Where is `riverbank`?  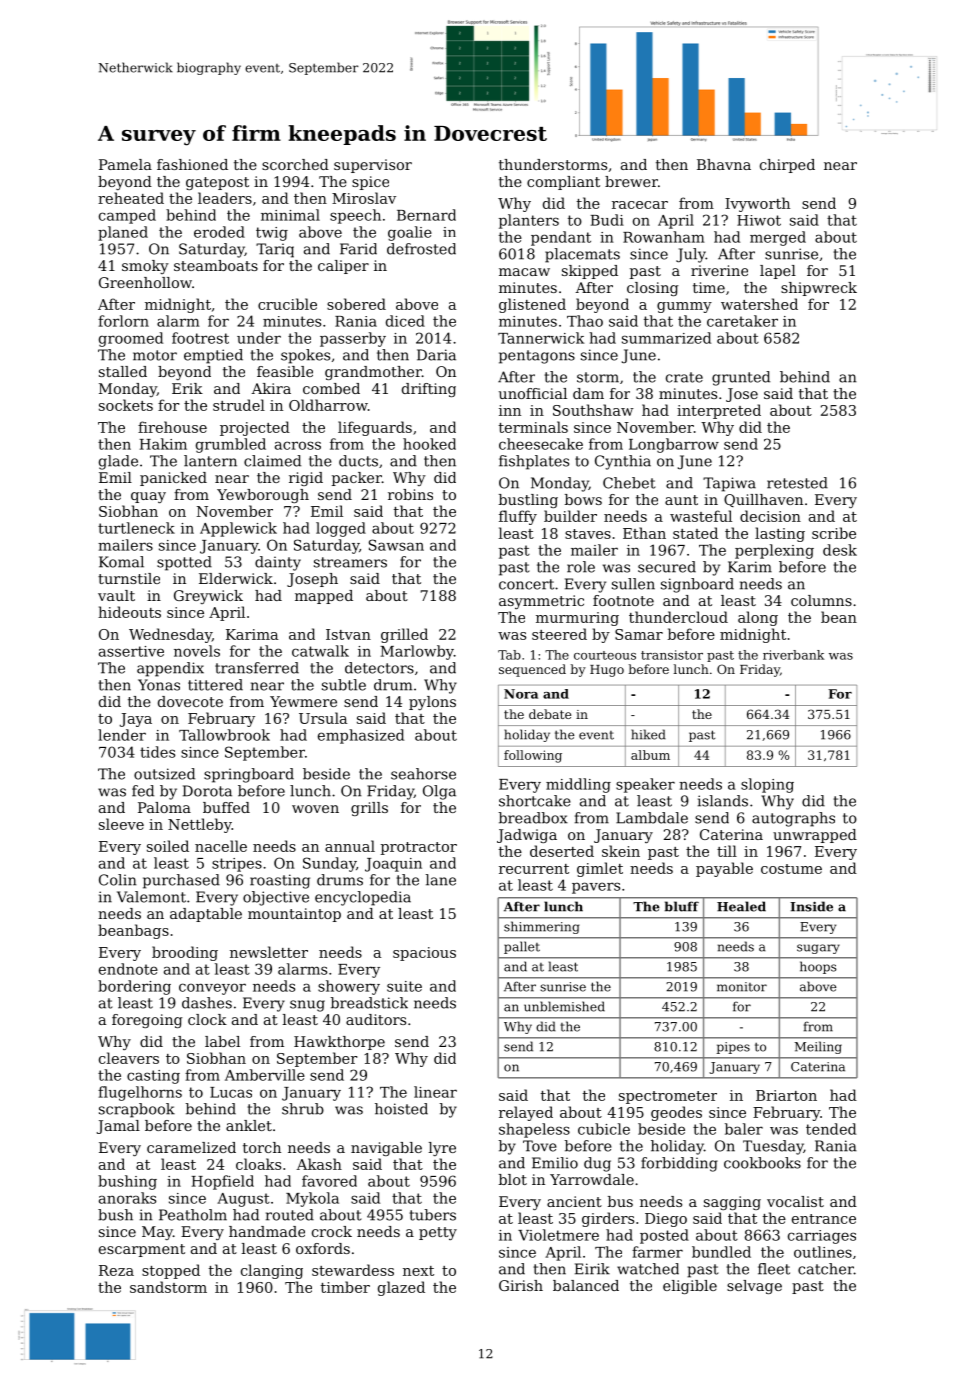
riverbank is located at coordinates (793, 655).
